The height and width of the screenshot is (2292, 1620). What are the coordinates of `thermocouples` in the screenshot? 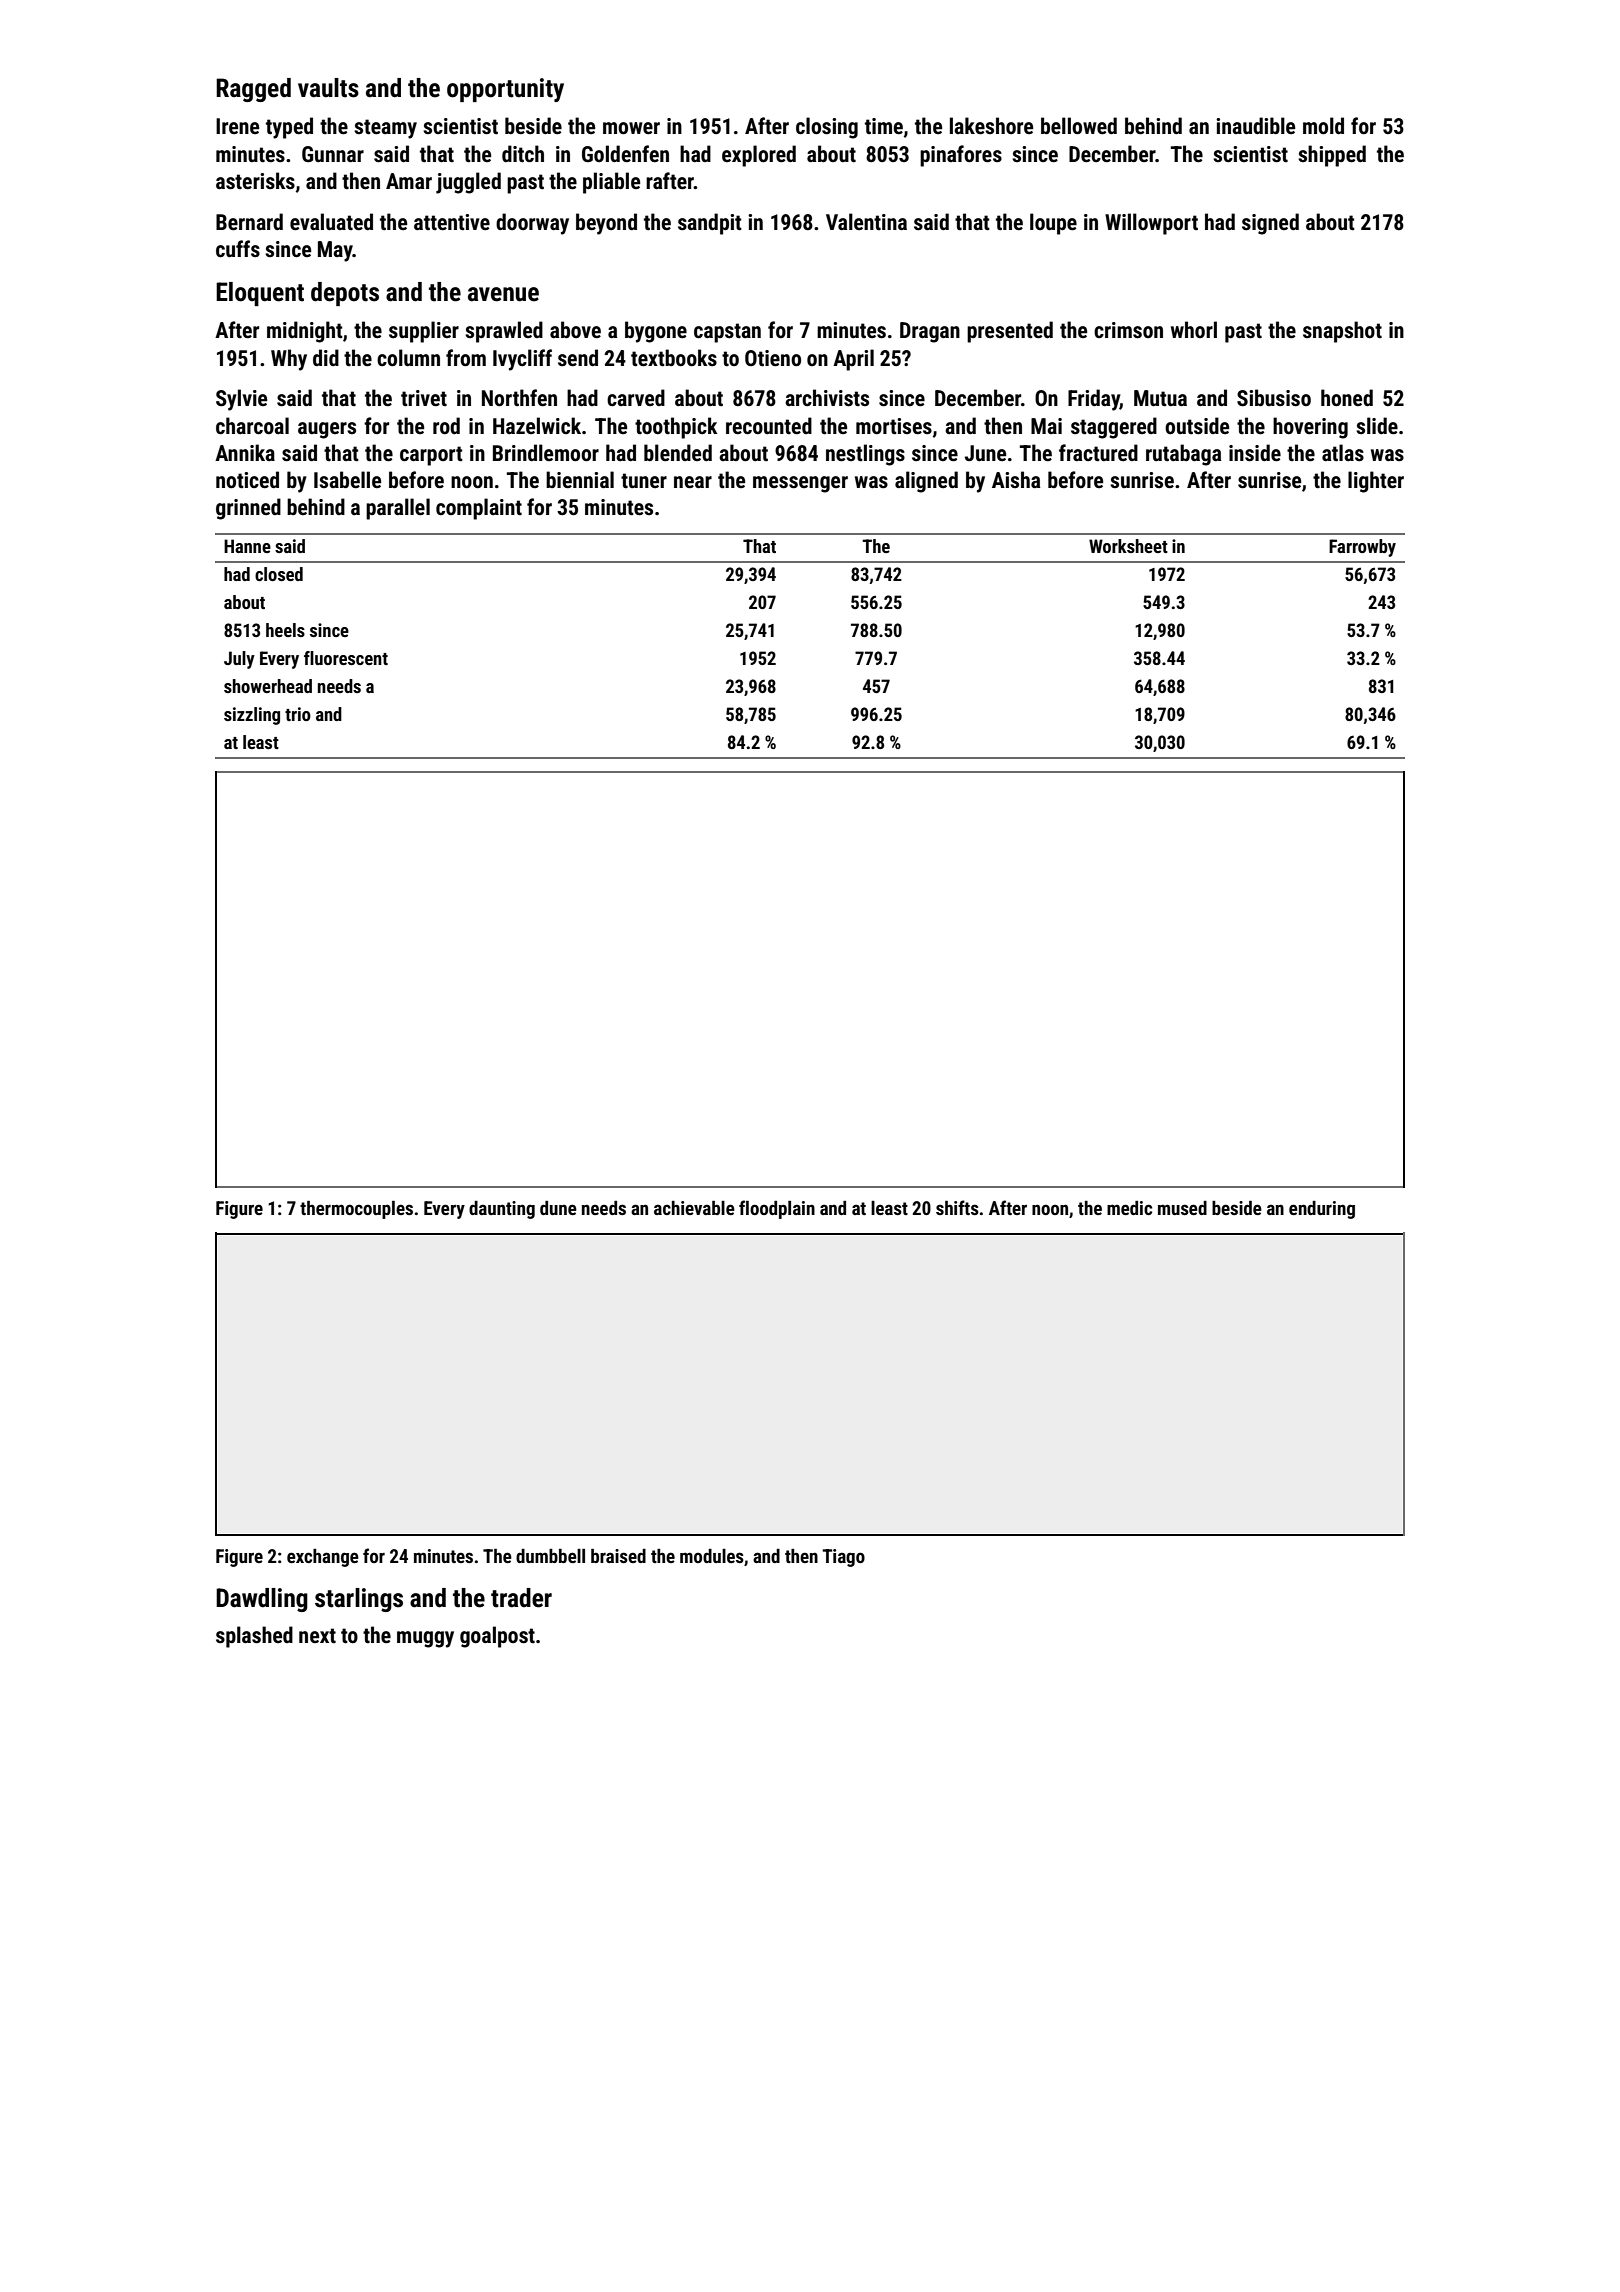 It's located at (356, 1210).
